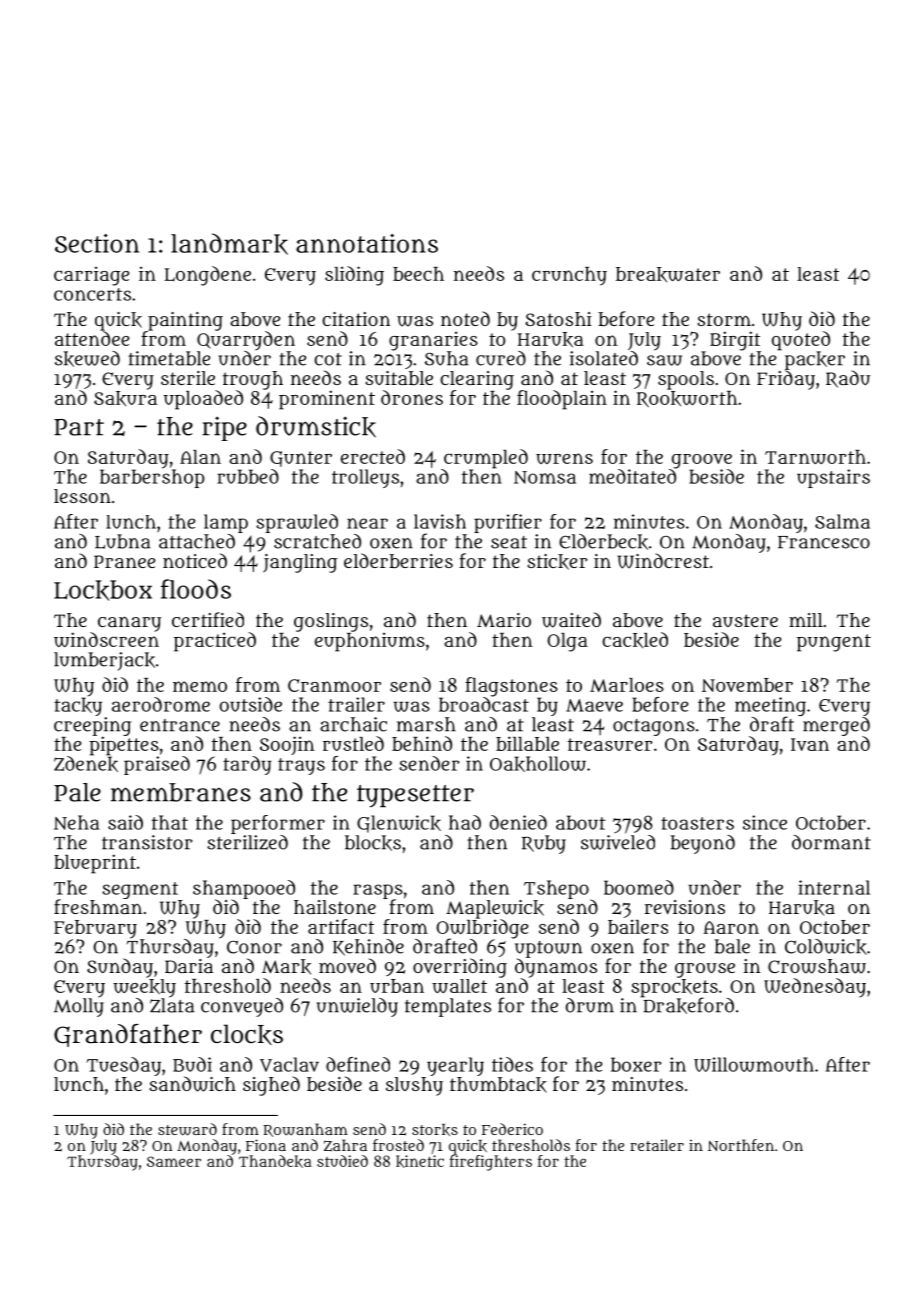 The image size is (924, 1311). Describe the element at coordinates (97, 243) in the page. I see `Section` at that location.
